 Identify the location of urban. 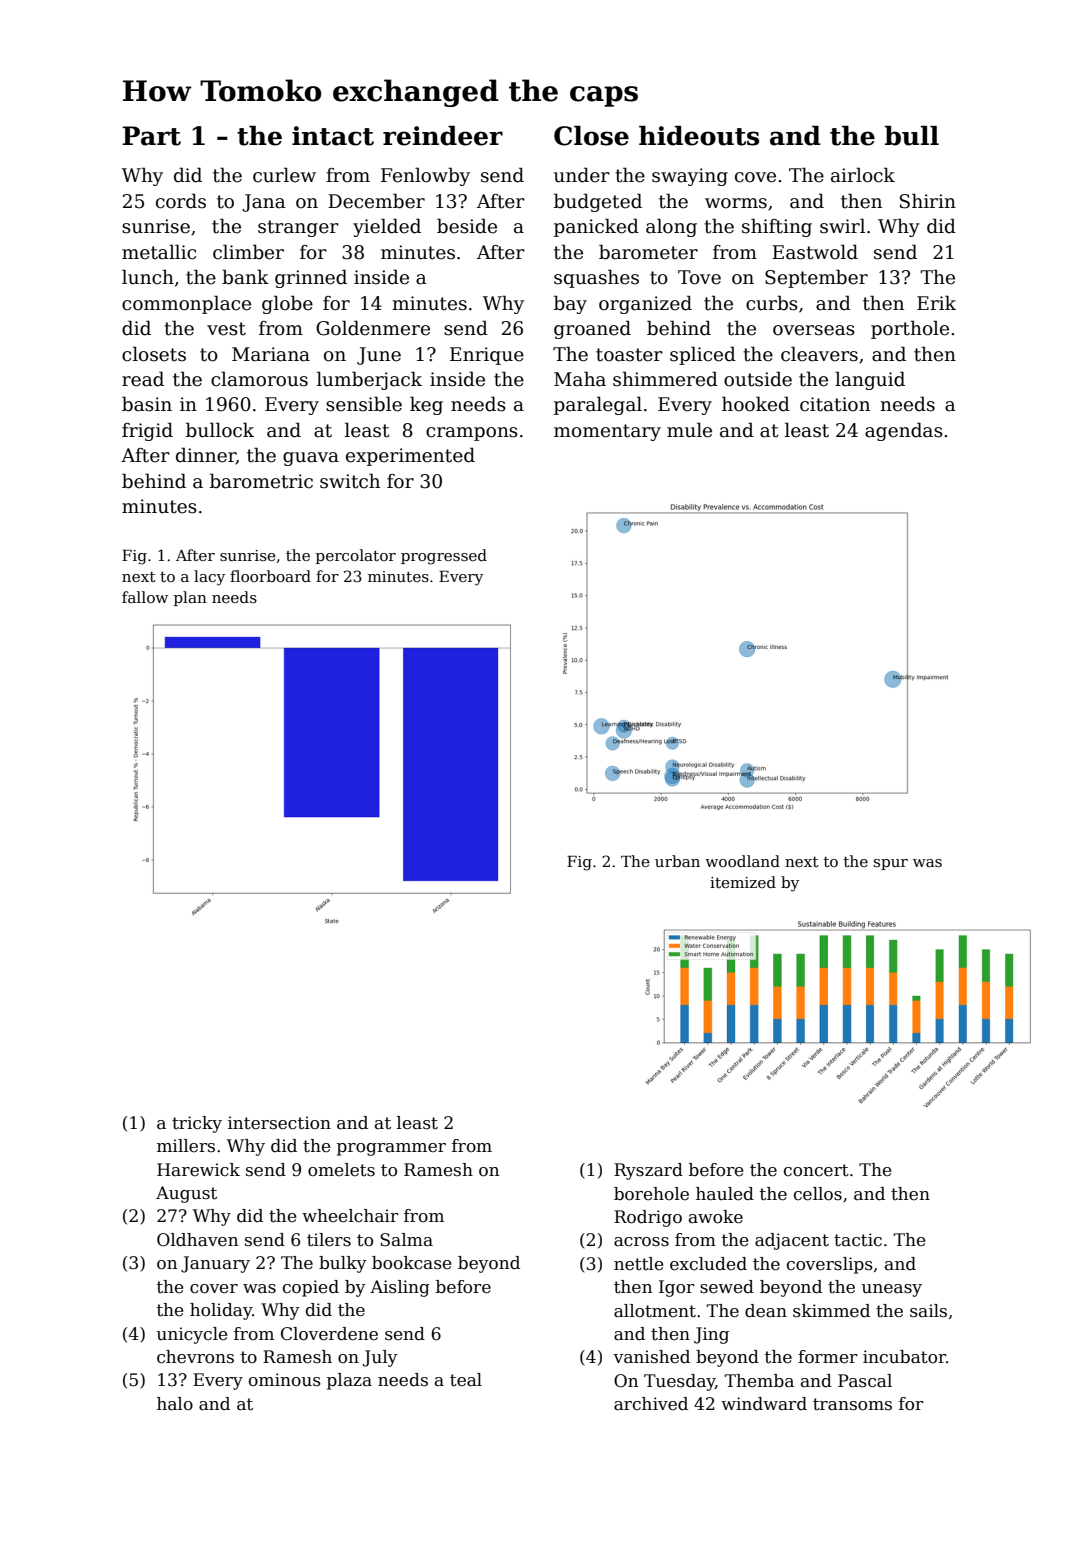
(677, 861).
